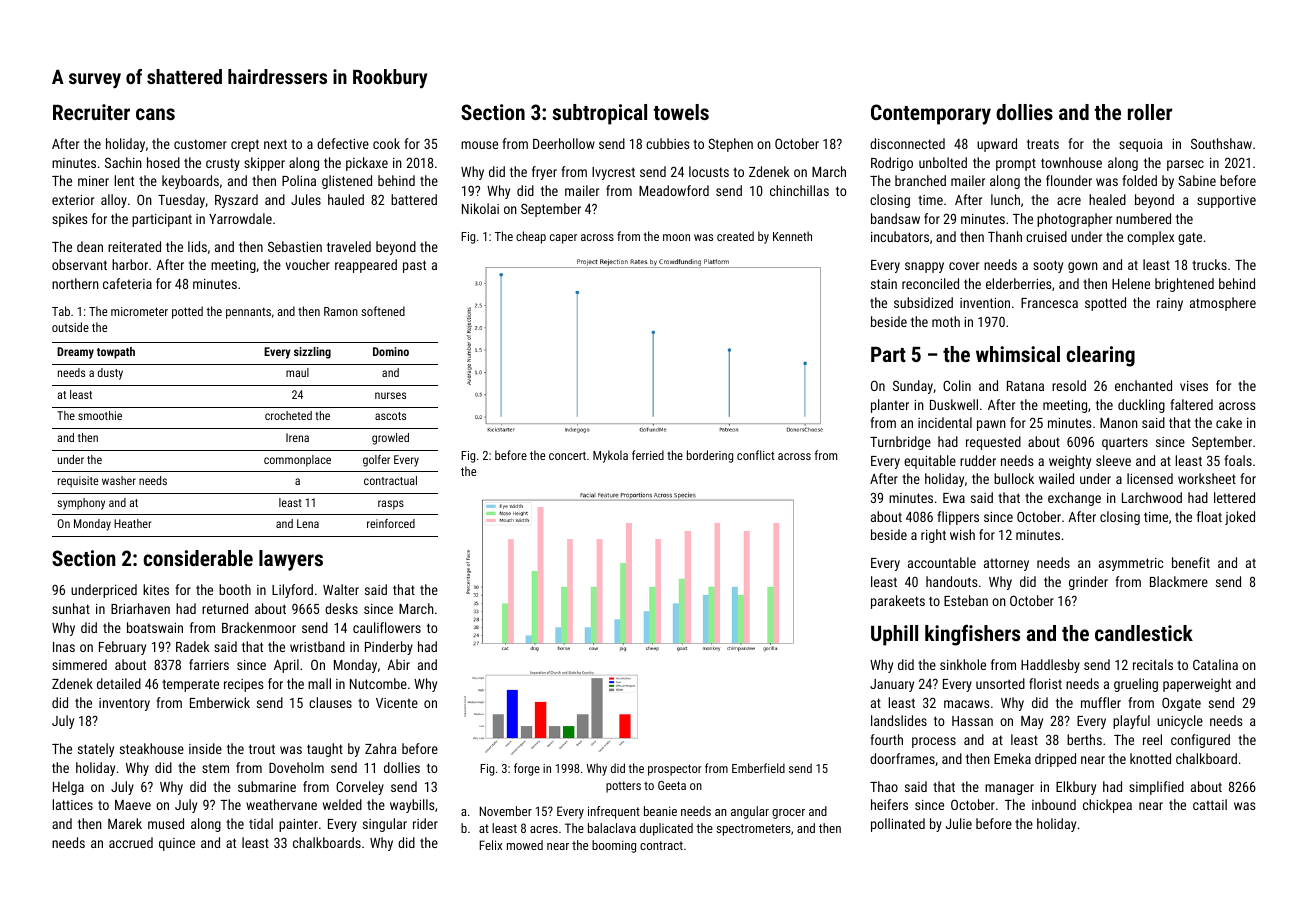  I want to click on accrued, so click(131, 842).
